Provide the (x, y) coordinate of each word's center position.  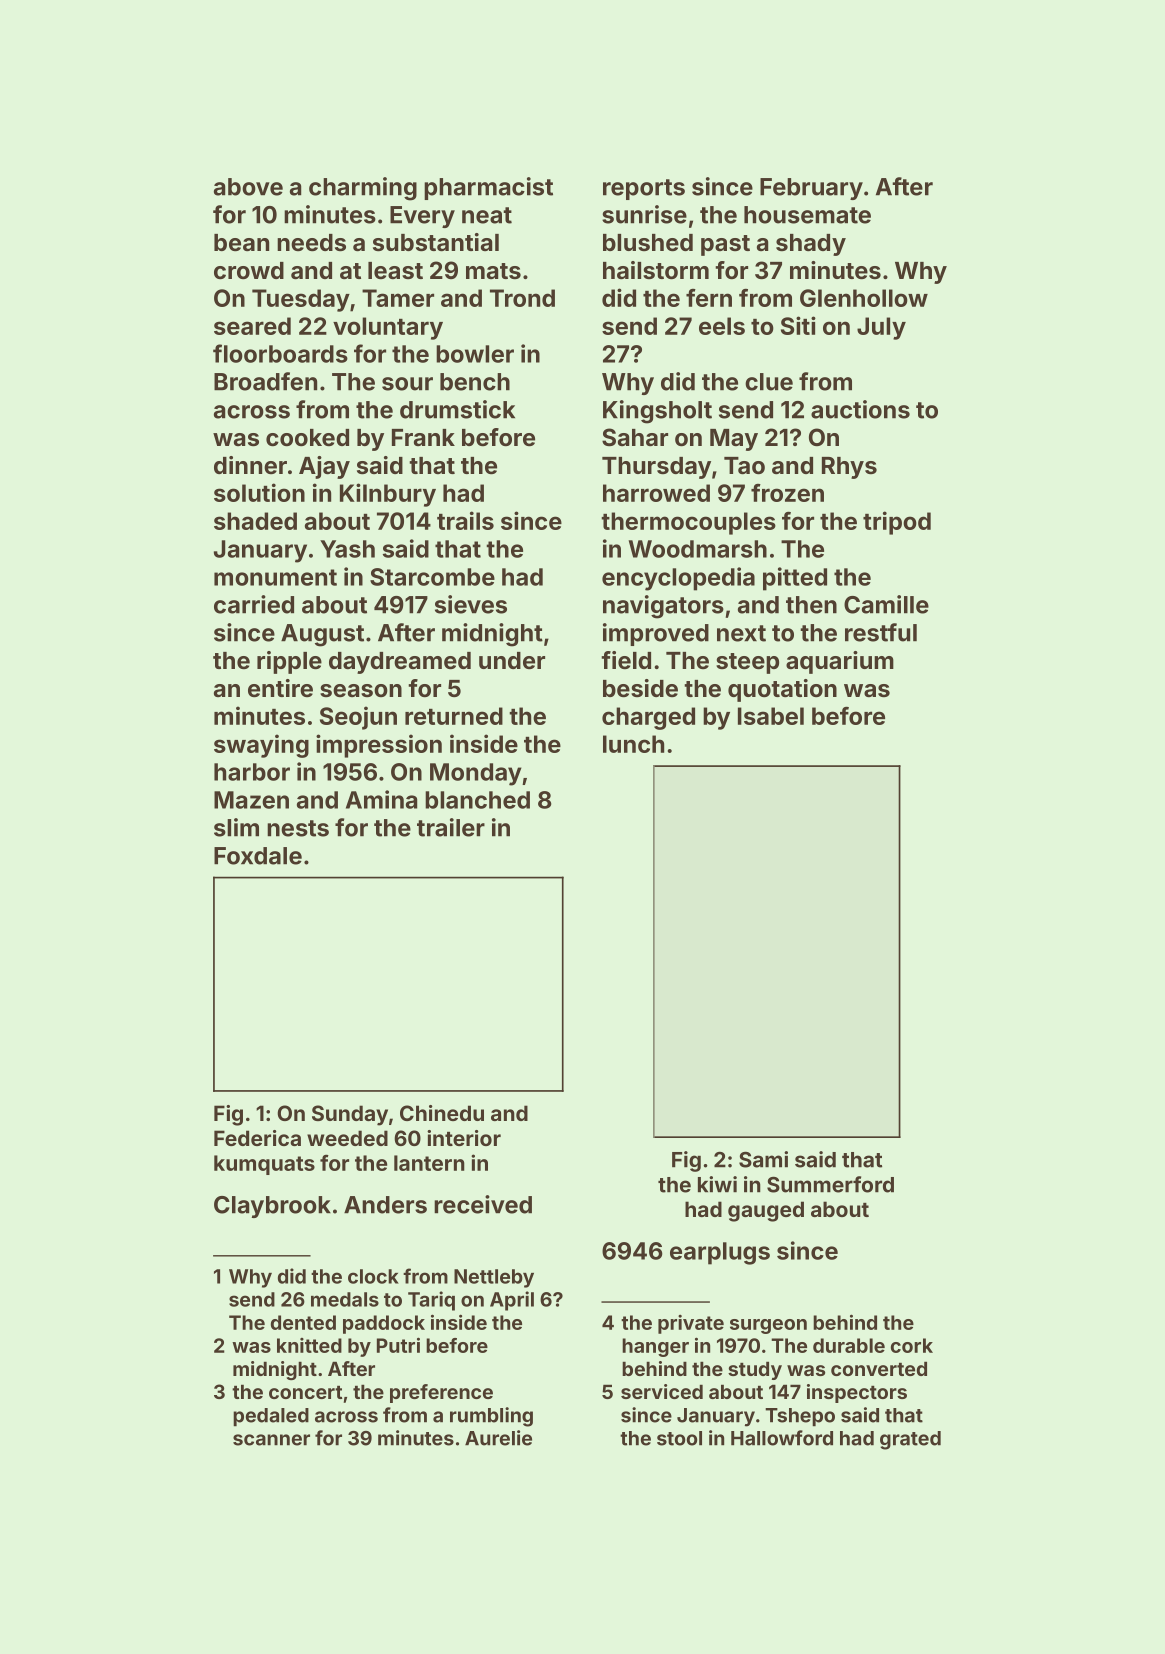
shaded (255, 521)
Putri (398, 1345)
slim (236, 827)
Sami (763, 1159)
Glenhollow (864, 298)
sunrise (644, 214)
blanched (477, 800)
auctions (860, 409)
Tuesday (301, 300)
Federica (257, 1138)
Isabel (771, 716)
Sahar (635, 437)
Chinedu (442, 1113)
